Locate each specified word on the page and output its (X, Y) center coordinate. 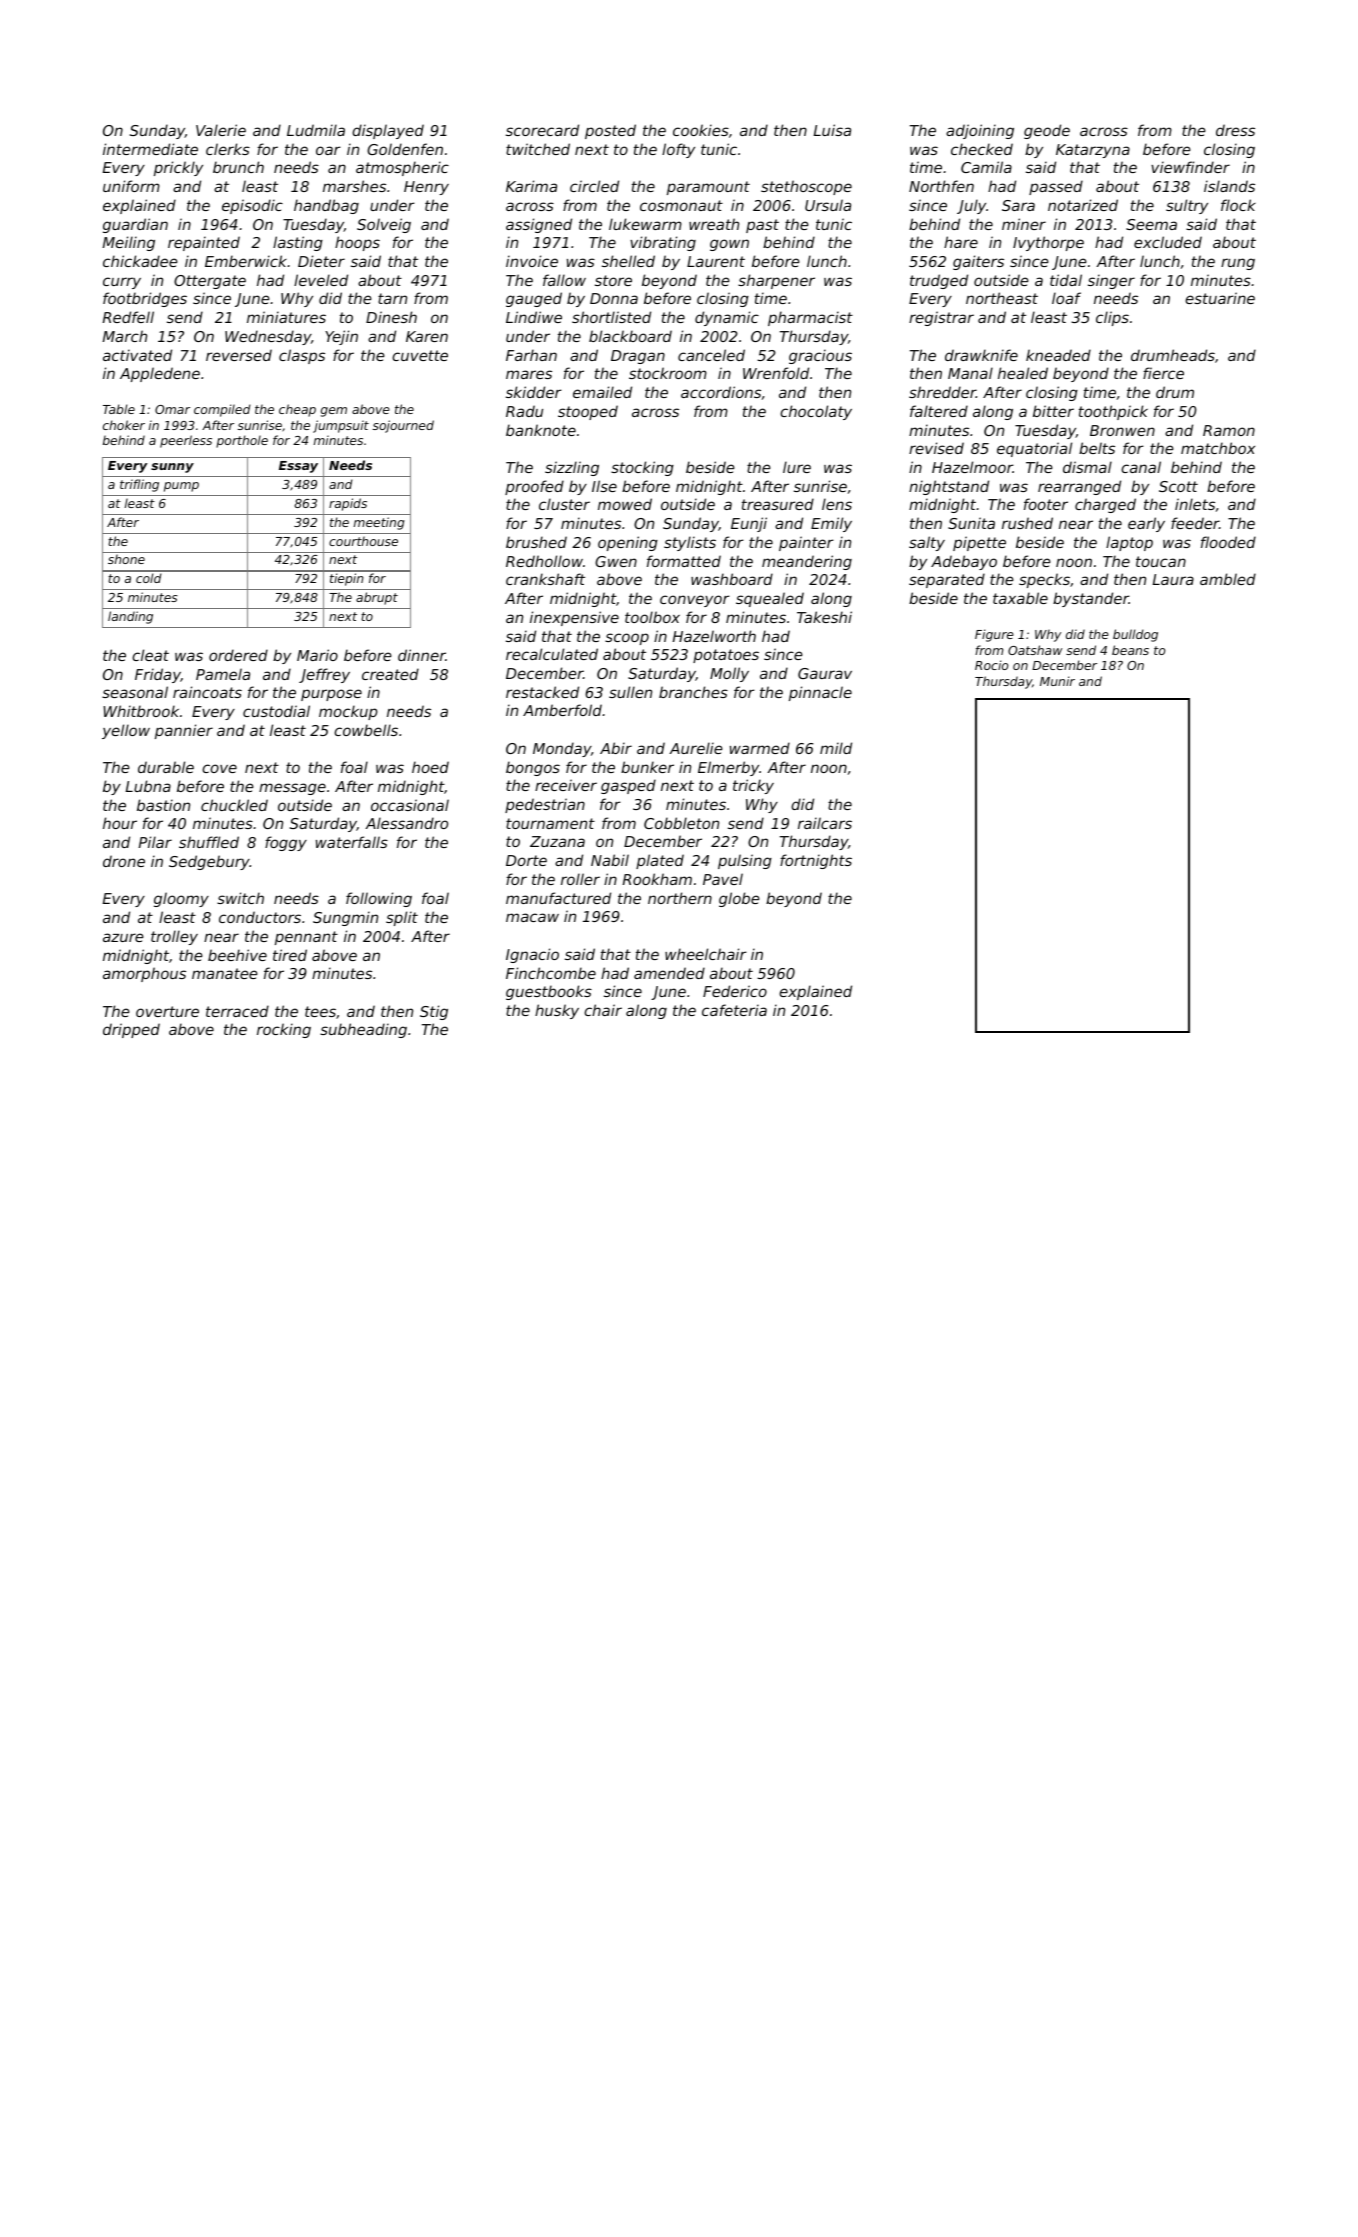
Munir (1057, 681)
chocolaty (816, 412)
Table (119, 409)
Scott (1178, 486)
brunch (238, 167)
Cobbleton (681, 823)
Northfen (941, 186)
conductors (260, 917)
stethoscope (806, 187)
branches (693, 692)
